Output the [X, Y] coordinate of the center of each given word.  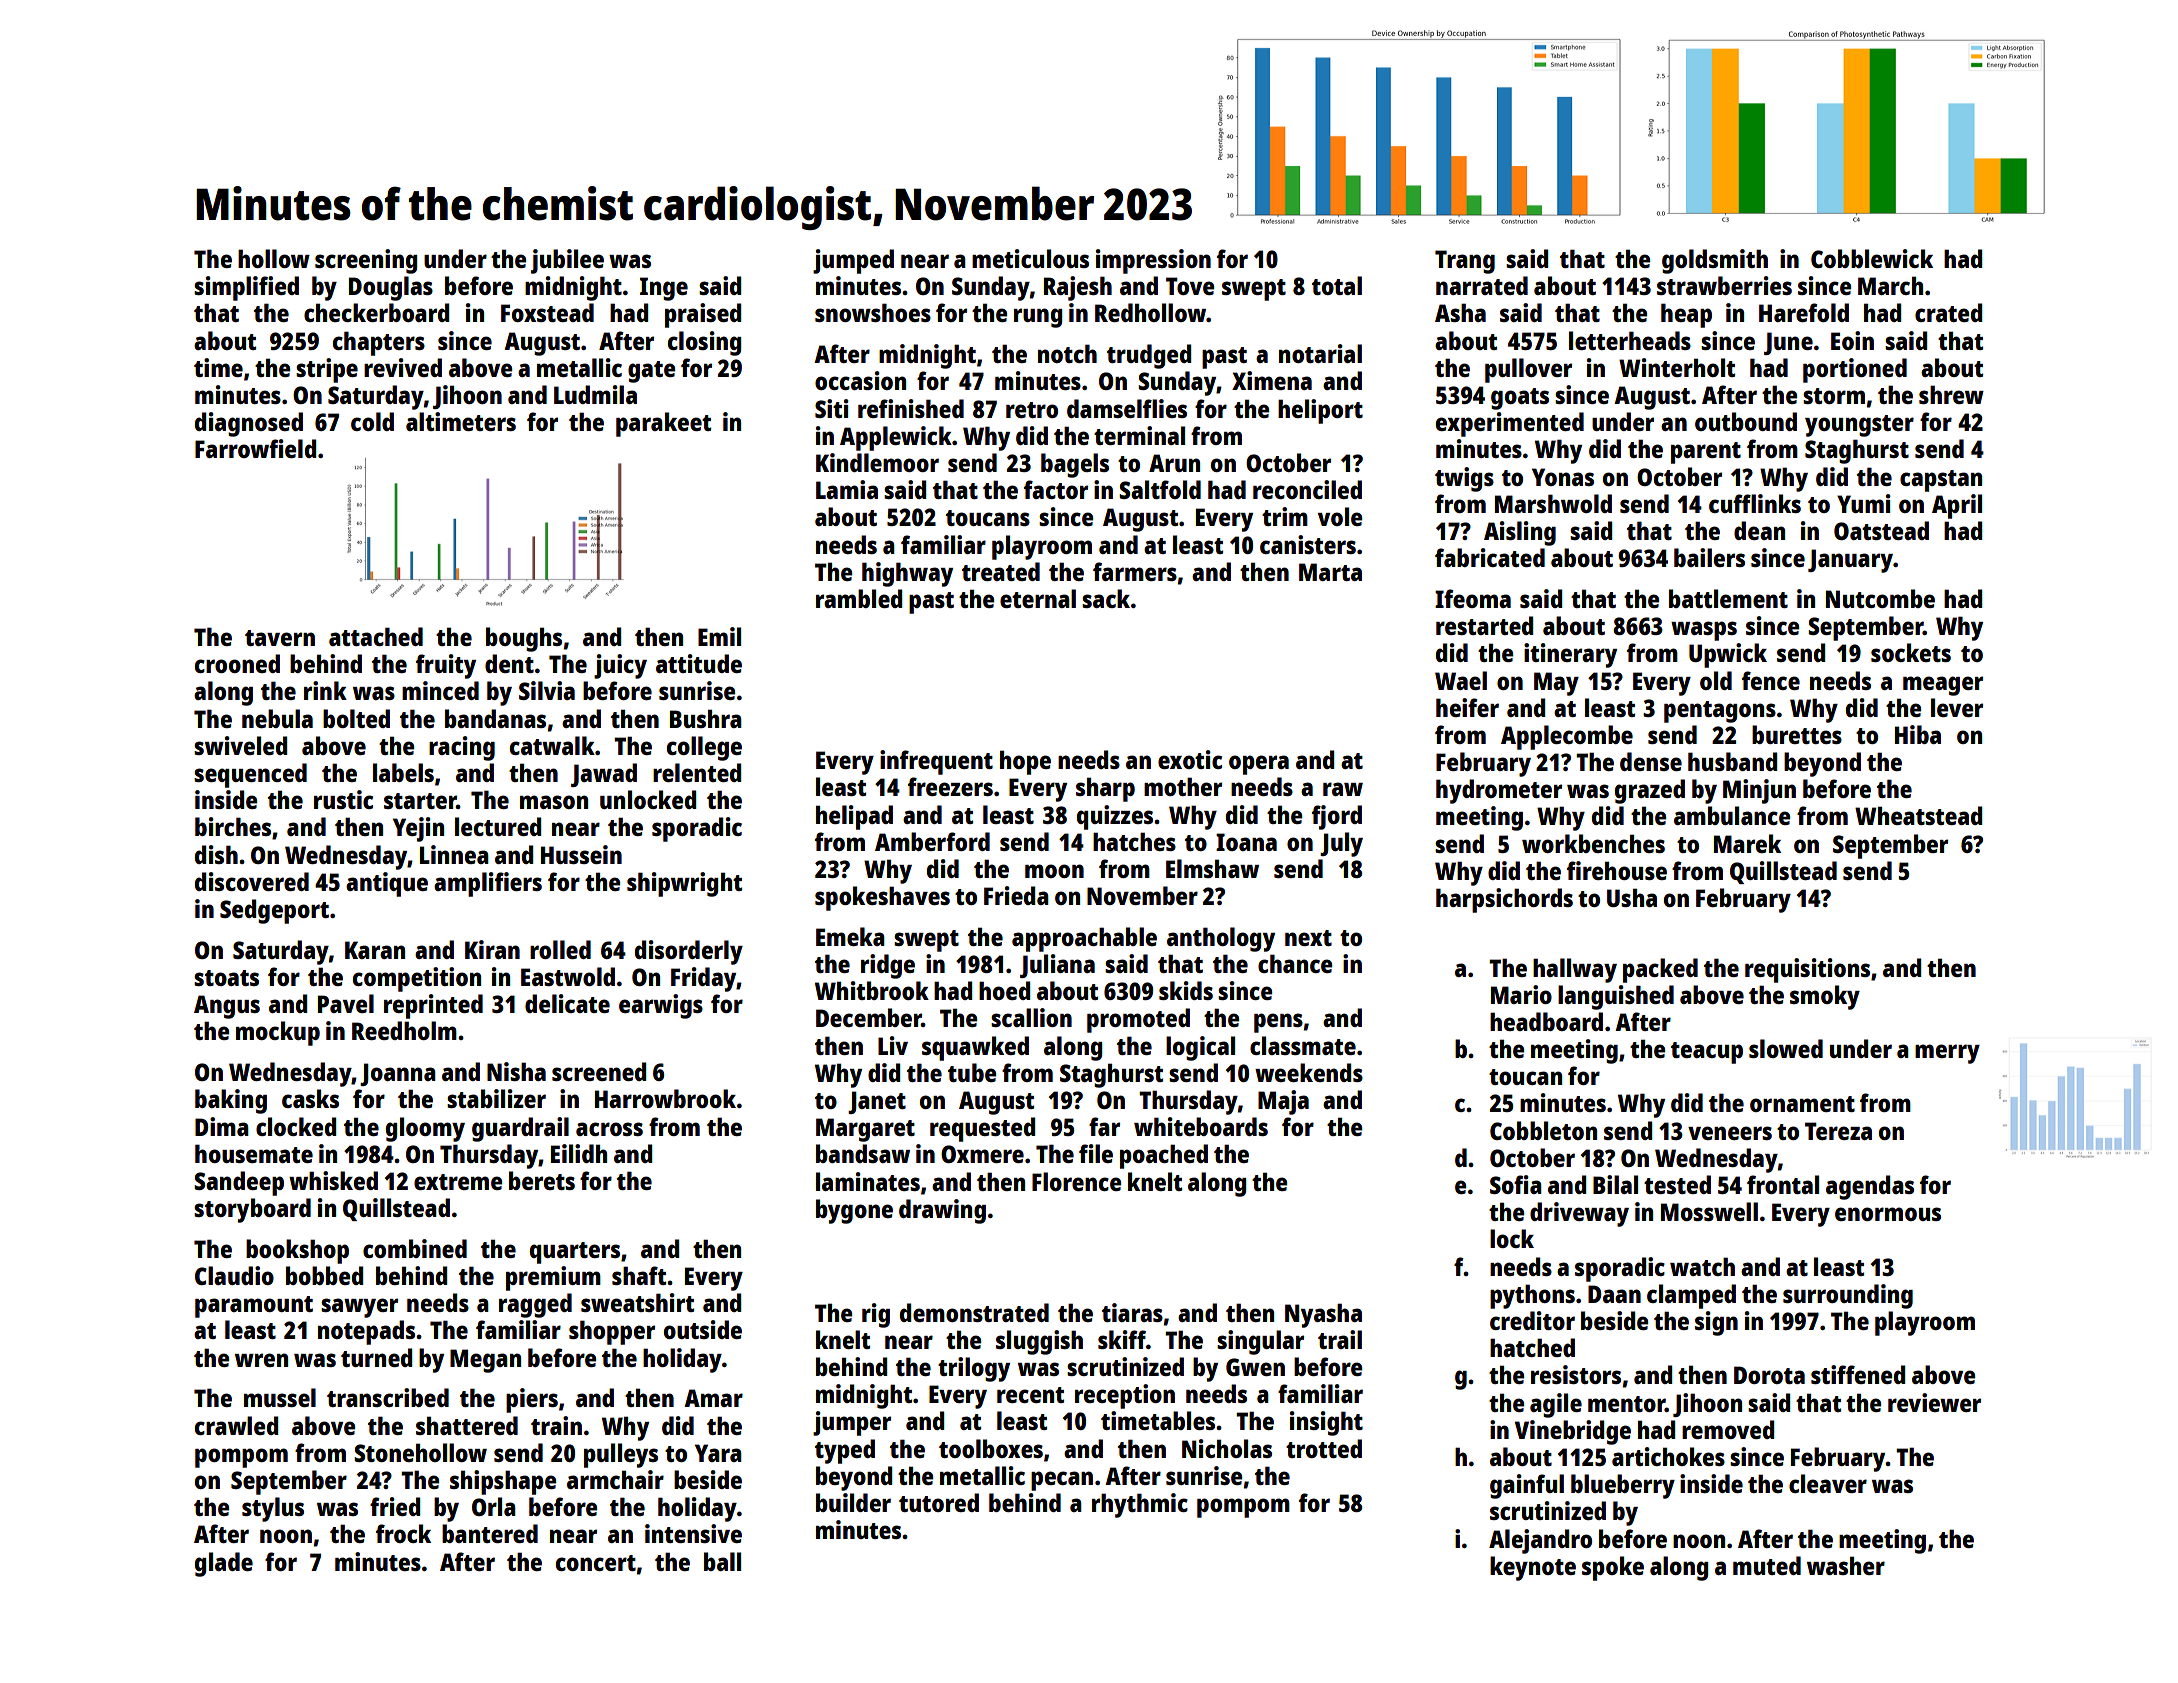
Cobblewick [1872, 258]
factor [1056, 489]
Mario [1521, 994]
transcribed [388, 1397]
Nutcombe [1880, 598]
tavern [280, 638]
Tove [1190, 286]
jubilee [567, 261]
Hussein [581, 854]
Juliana [1057, 966]
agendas [1870, 1187]
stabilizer [496, 1098]
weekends [1309, 1072]
